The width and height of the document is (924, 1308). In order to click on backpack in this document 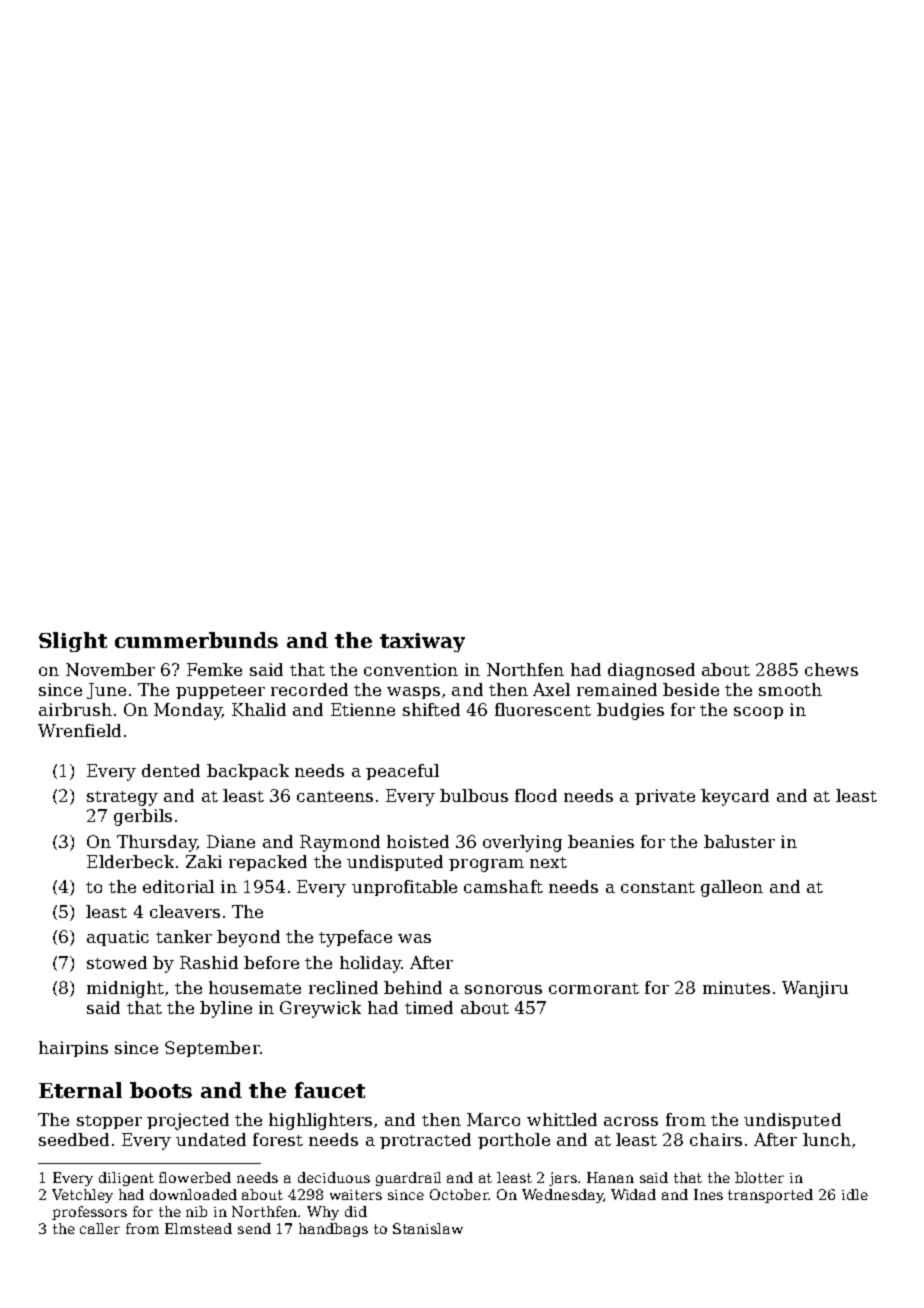, I will do `click(248, 772)`.
